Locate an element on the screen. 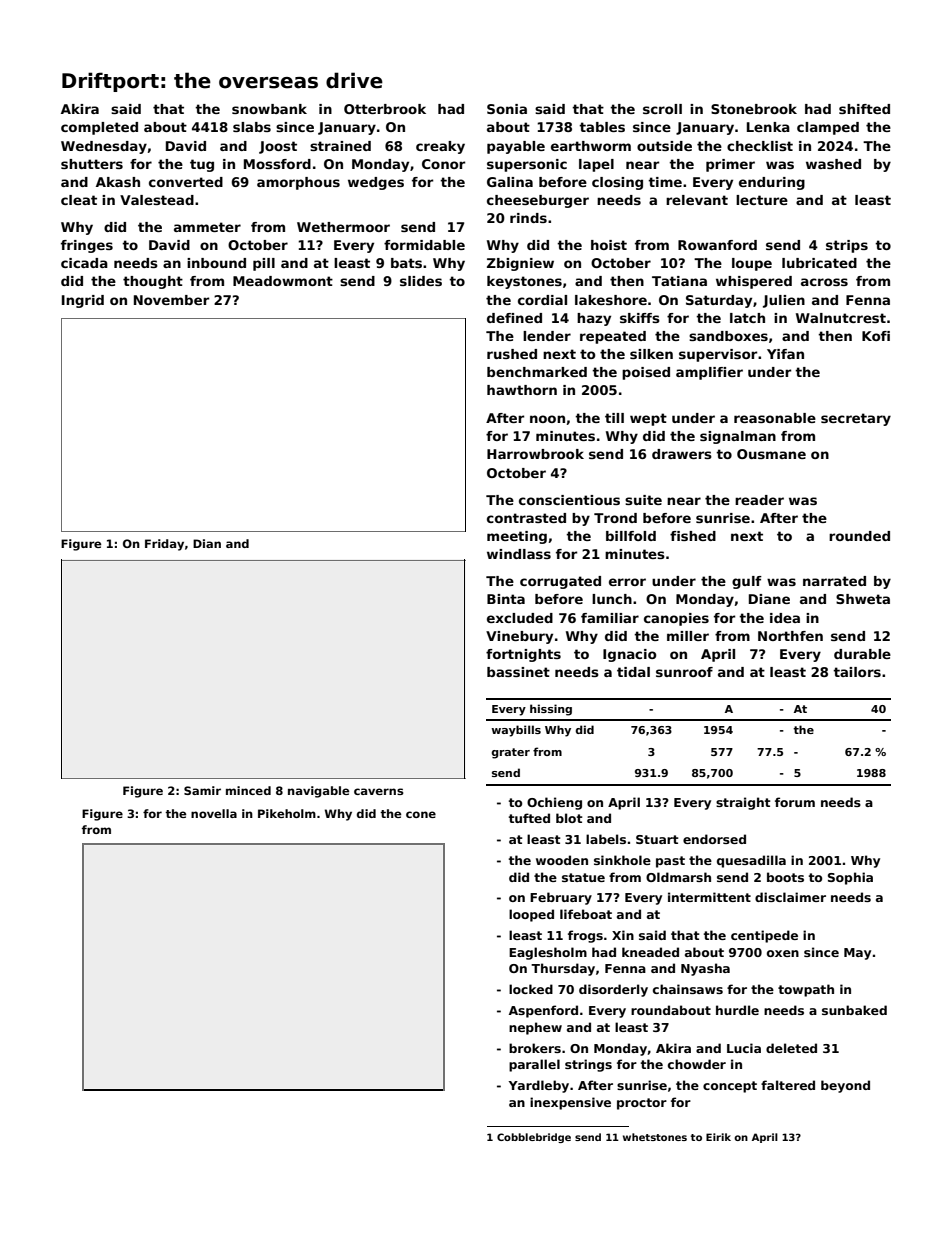 Image resolution: width=952 pixels, height=1233 pixels. Ingrid is located at coordinates (83, 301).
